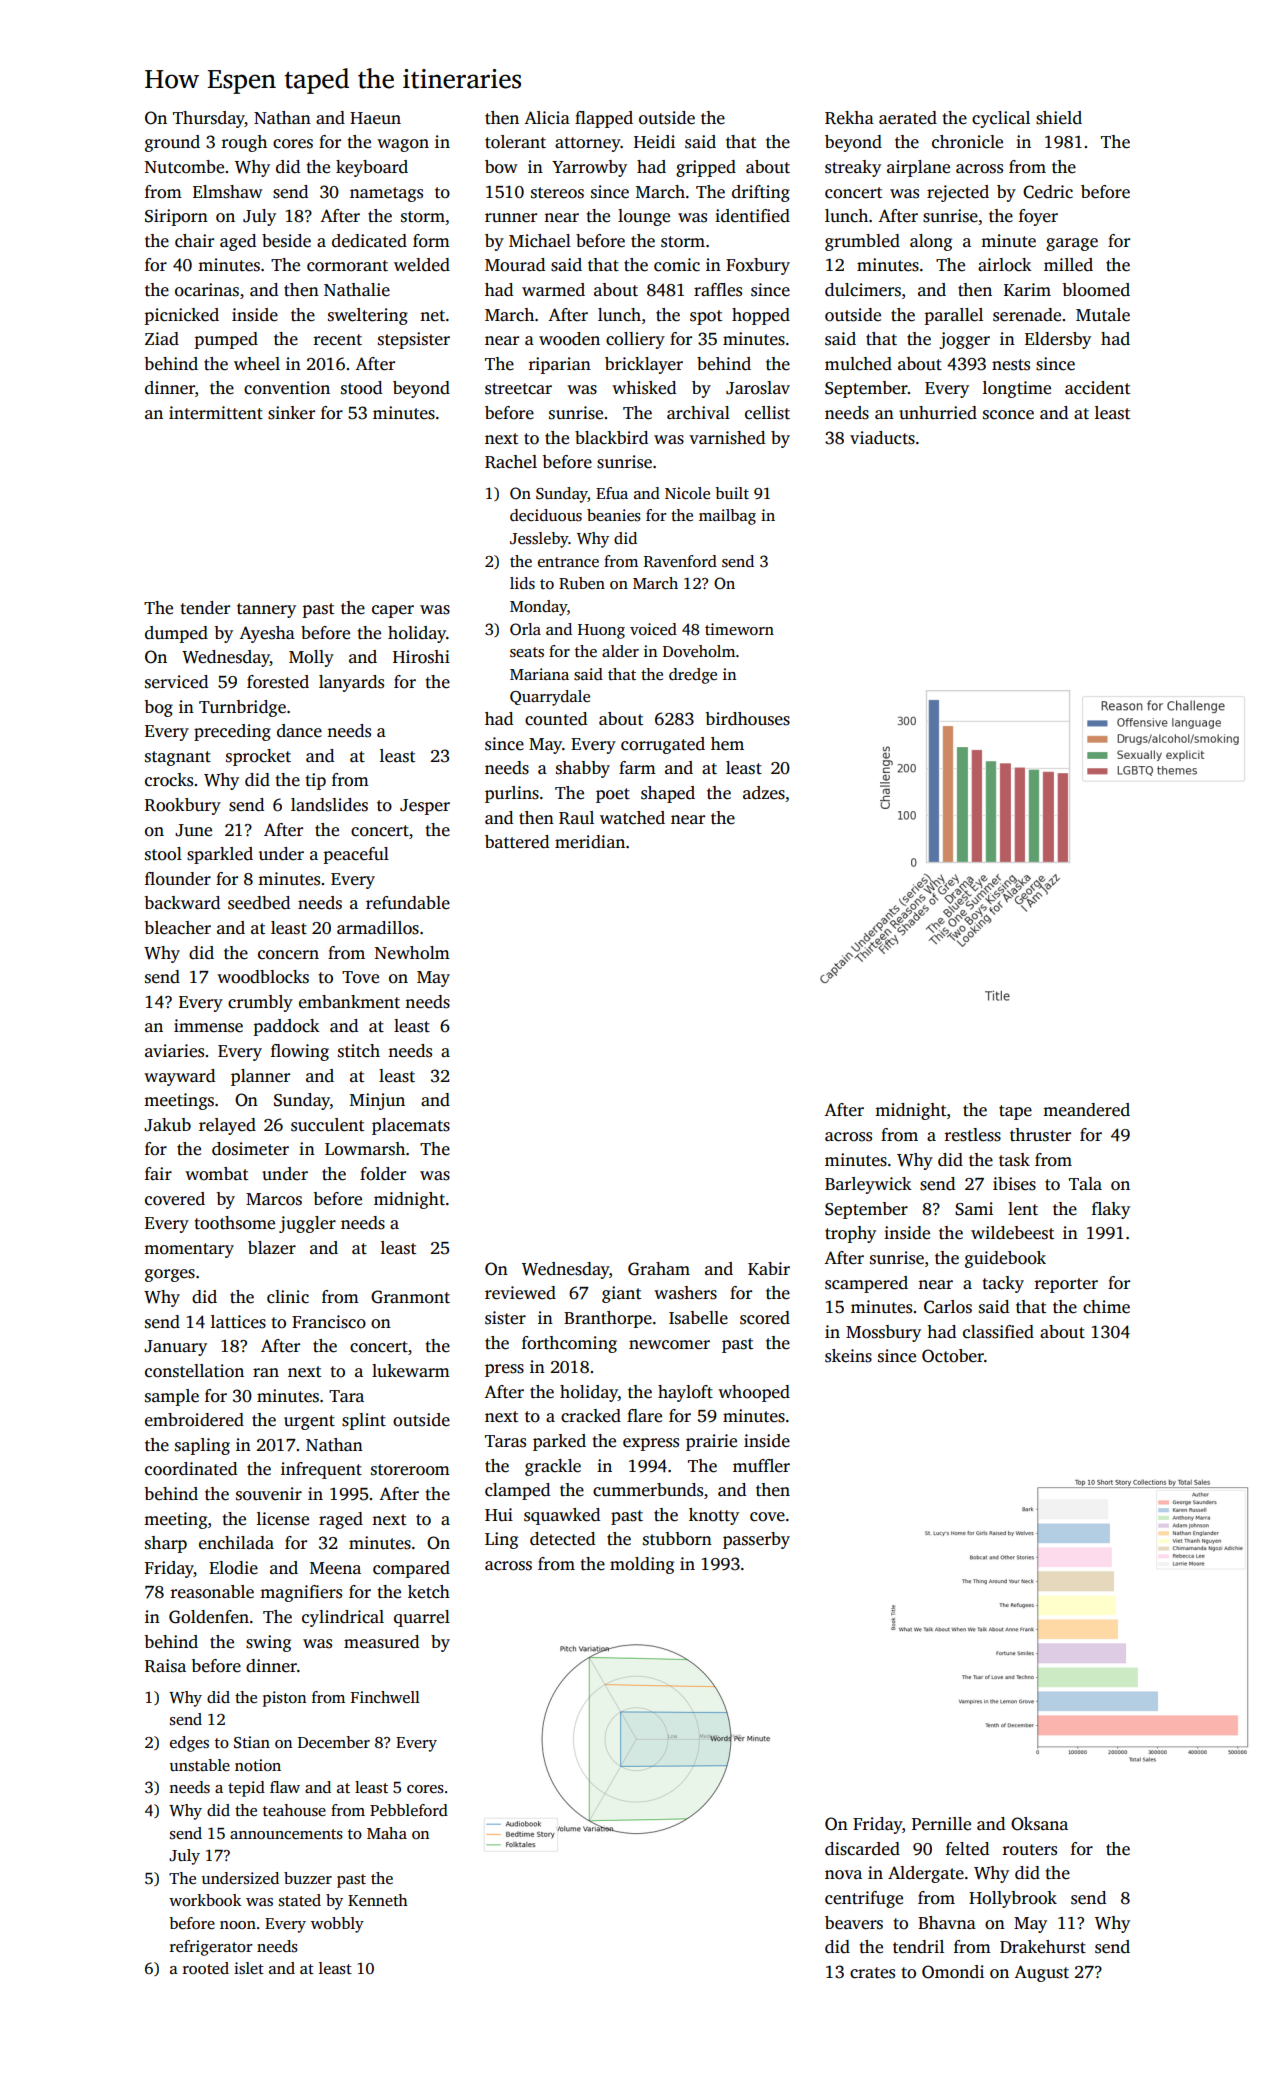 Image resolution: width=1275 pixels, height=2099 pixels. Describe the element at coordinates (569, 1344) in the screenshot. I see `forthcoming` at that location.
